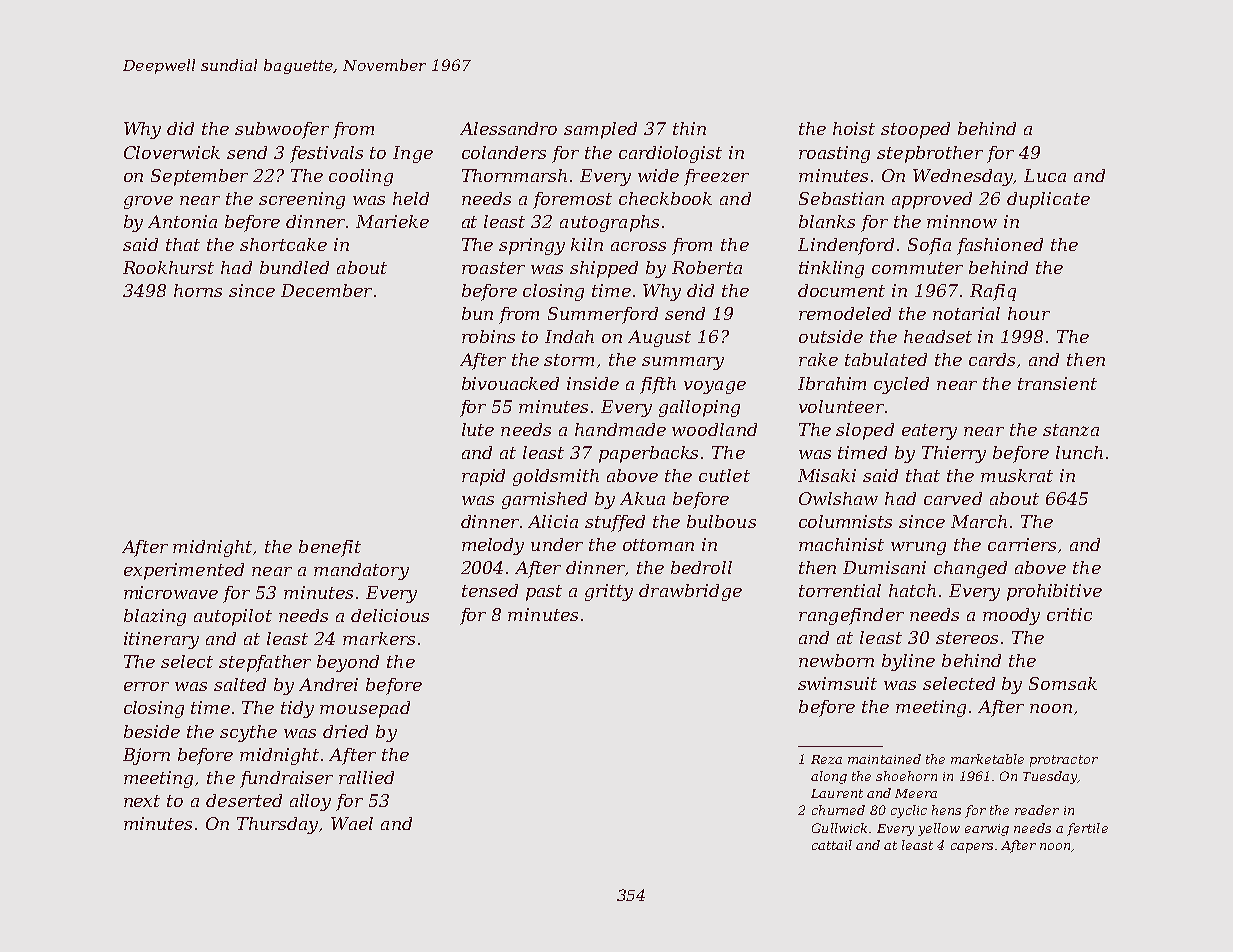 The height and width of the image is (952, 1233). I want to click on Wael, so click(352, 823).
